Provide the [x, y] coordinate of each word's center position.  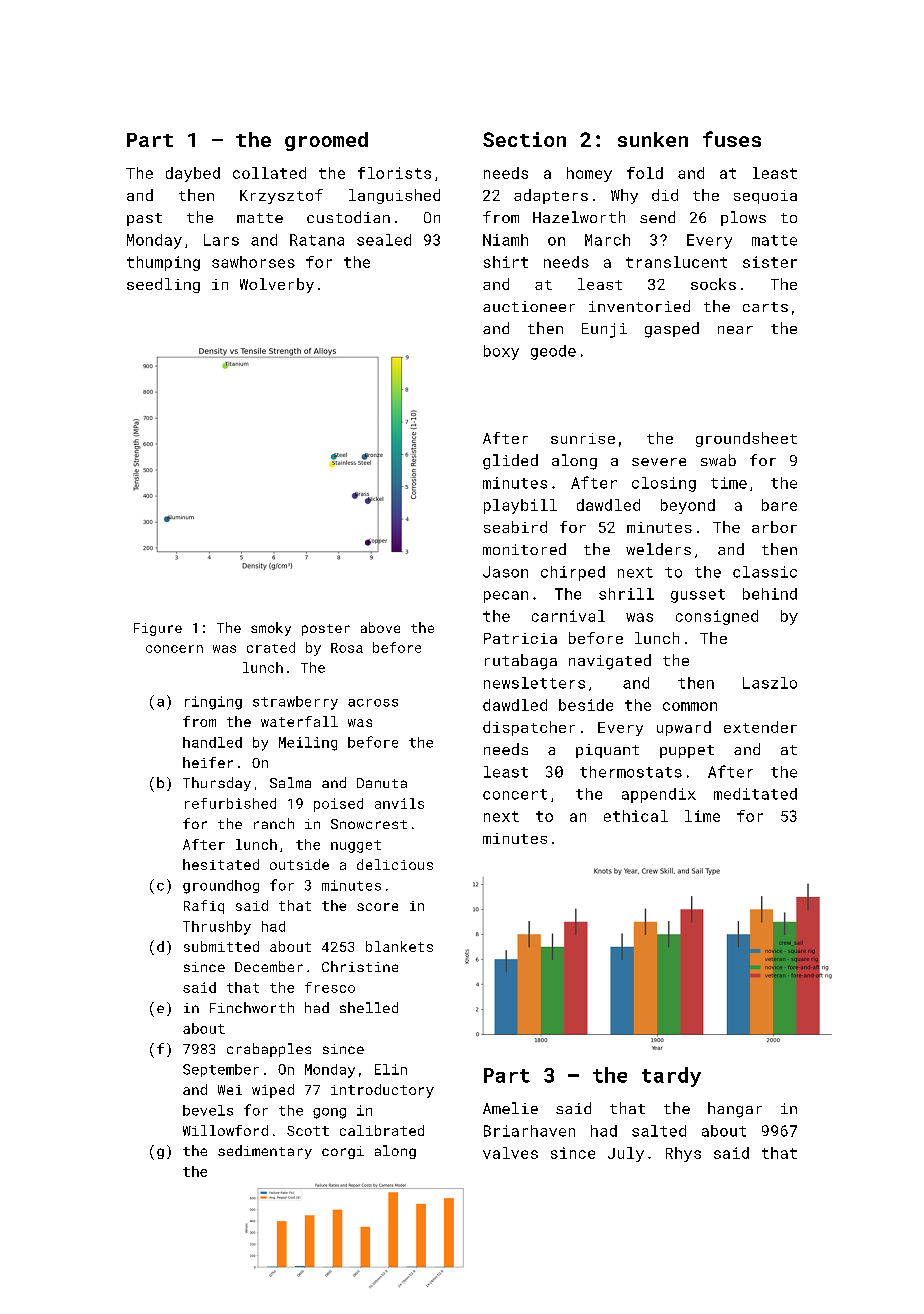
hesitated [221, 864]
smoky [271, 629]
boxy [501, 352]
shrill [626, 594]
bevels [208, 1110]
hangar [735, 1110]
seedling [163, 285]
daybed [193, 174]
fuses [732, 139]
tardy [671, 1077]
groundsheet [746, 439]
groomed [326, 141]
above [380, 627]
